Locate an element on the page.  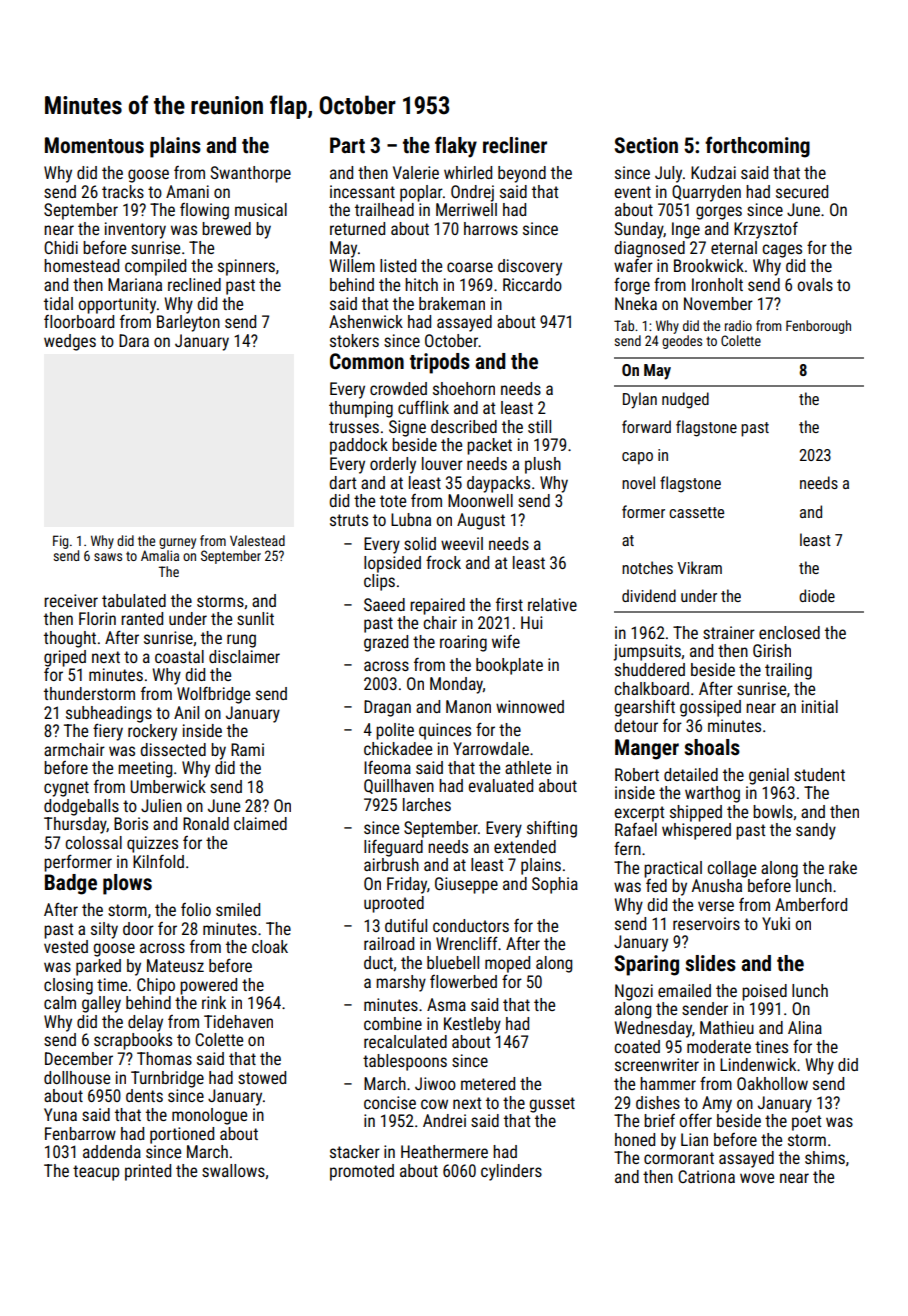
Wednesday is located at coordinates (653, 1029).
